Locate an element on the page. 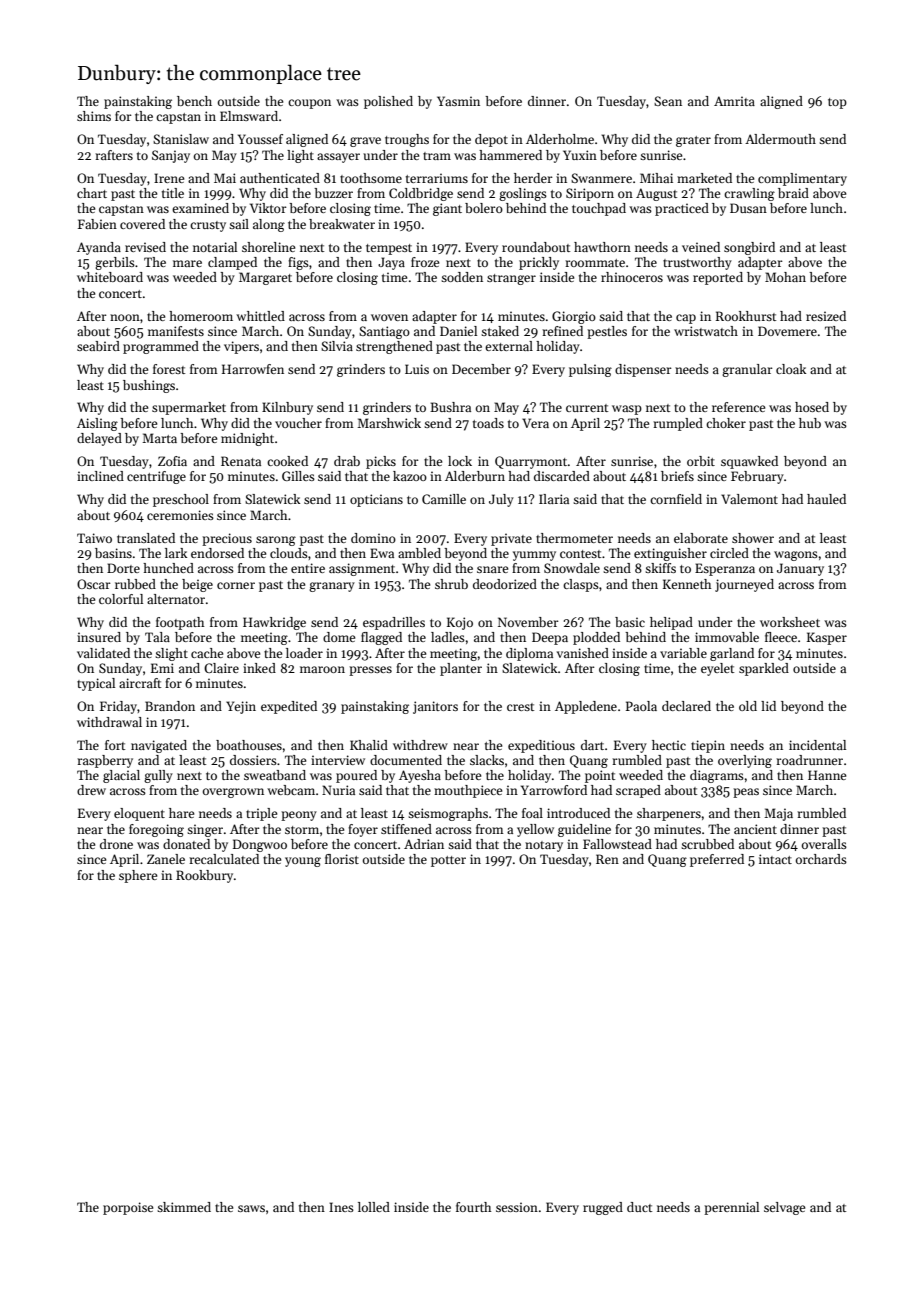 The width and height of the image is (924, 1308). Ines is located at coordinates (341, 1207).
